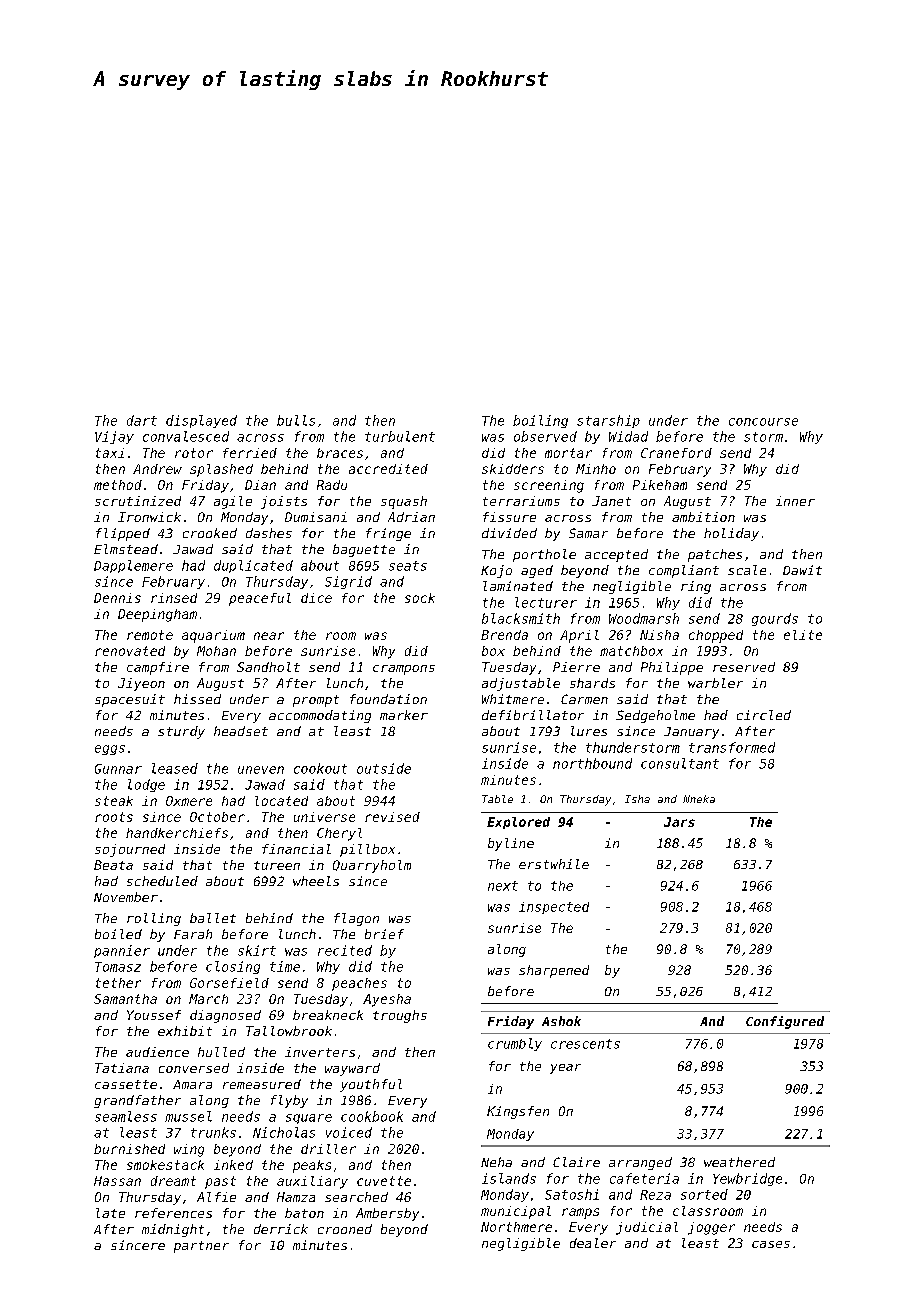 Image resolution: width=924 pixels, height=1308 pixels. I want to click on Dapplemere, so click(133, 566).
